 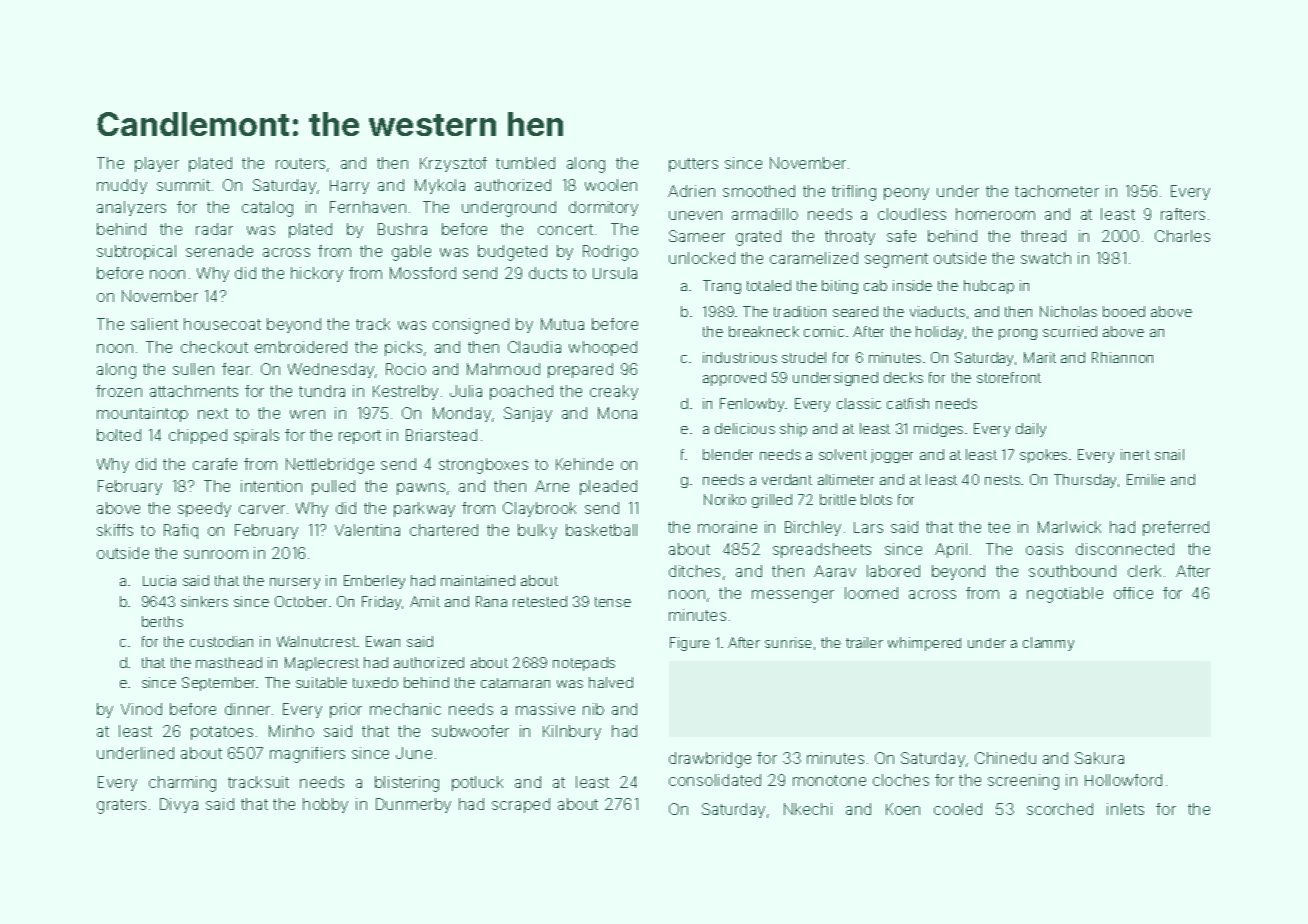 What do you see at coordinates (1057, 191) in the image?
I see `tachometer` at bounding box center [1057, 191].
